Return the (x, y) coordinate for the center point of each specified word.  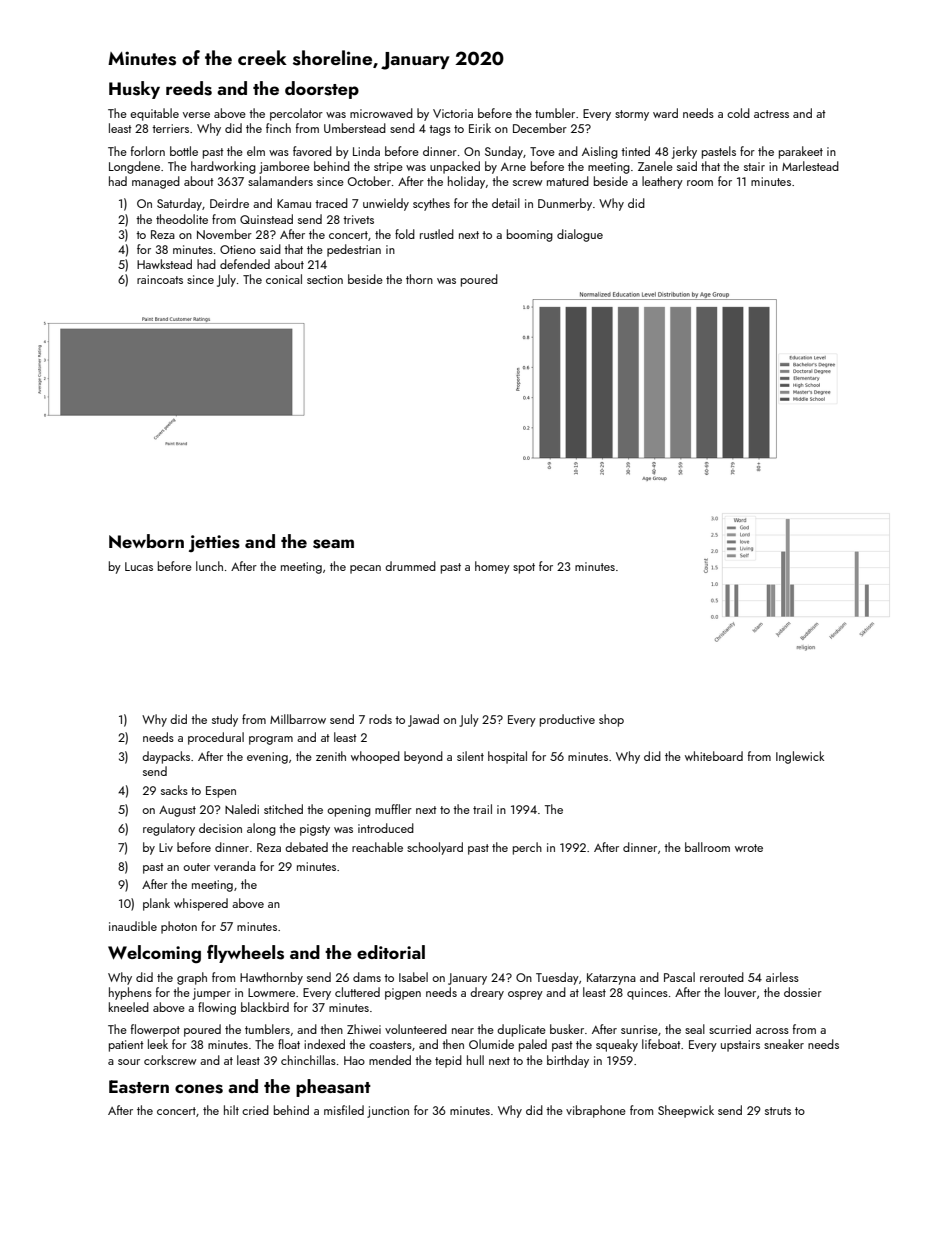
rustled (437, 234)
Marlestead (810, 166)
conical (284, 279)
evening (267, 758)
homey (492, 567)
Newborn (146, 541)
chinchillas (308, 1060)
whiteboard (714, 756)
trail (482, 809)
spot (524, 568)
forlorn (148, 151)
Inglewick (800, 757)
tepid (448, 1061)
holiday (466, 182)
